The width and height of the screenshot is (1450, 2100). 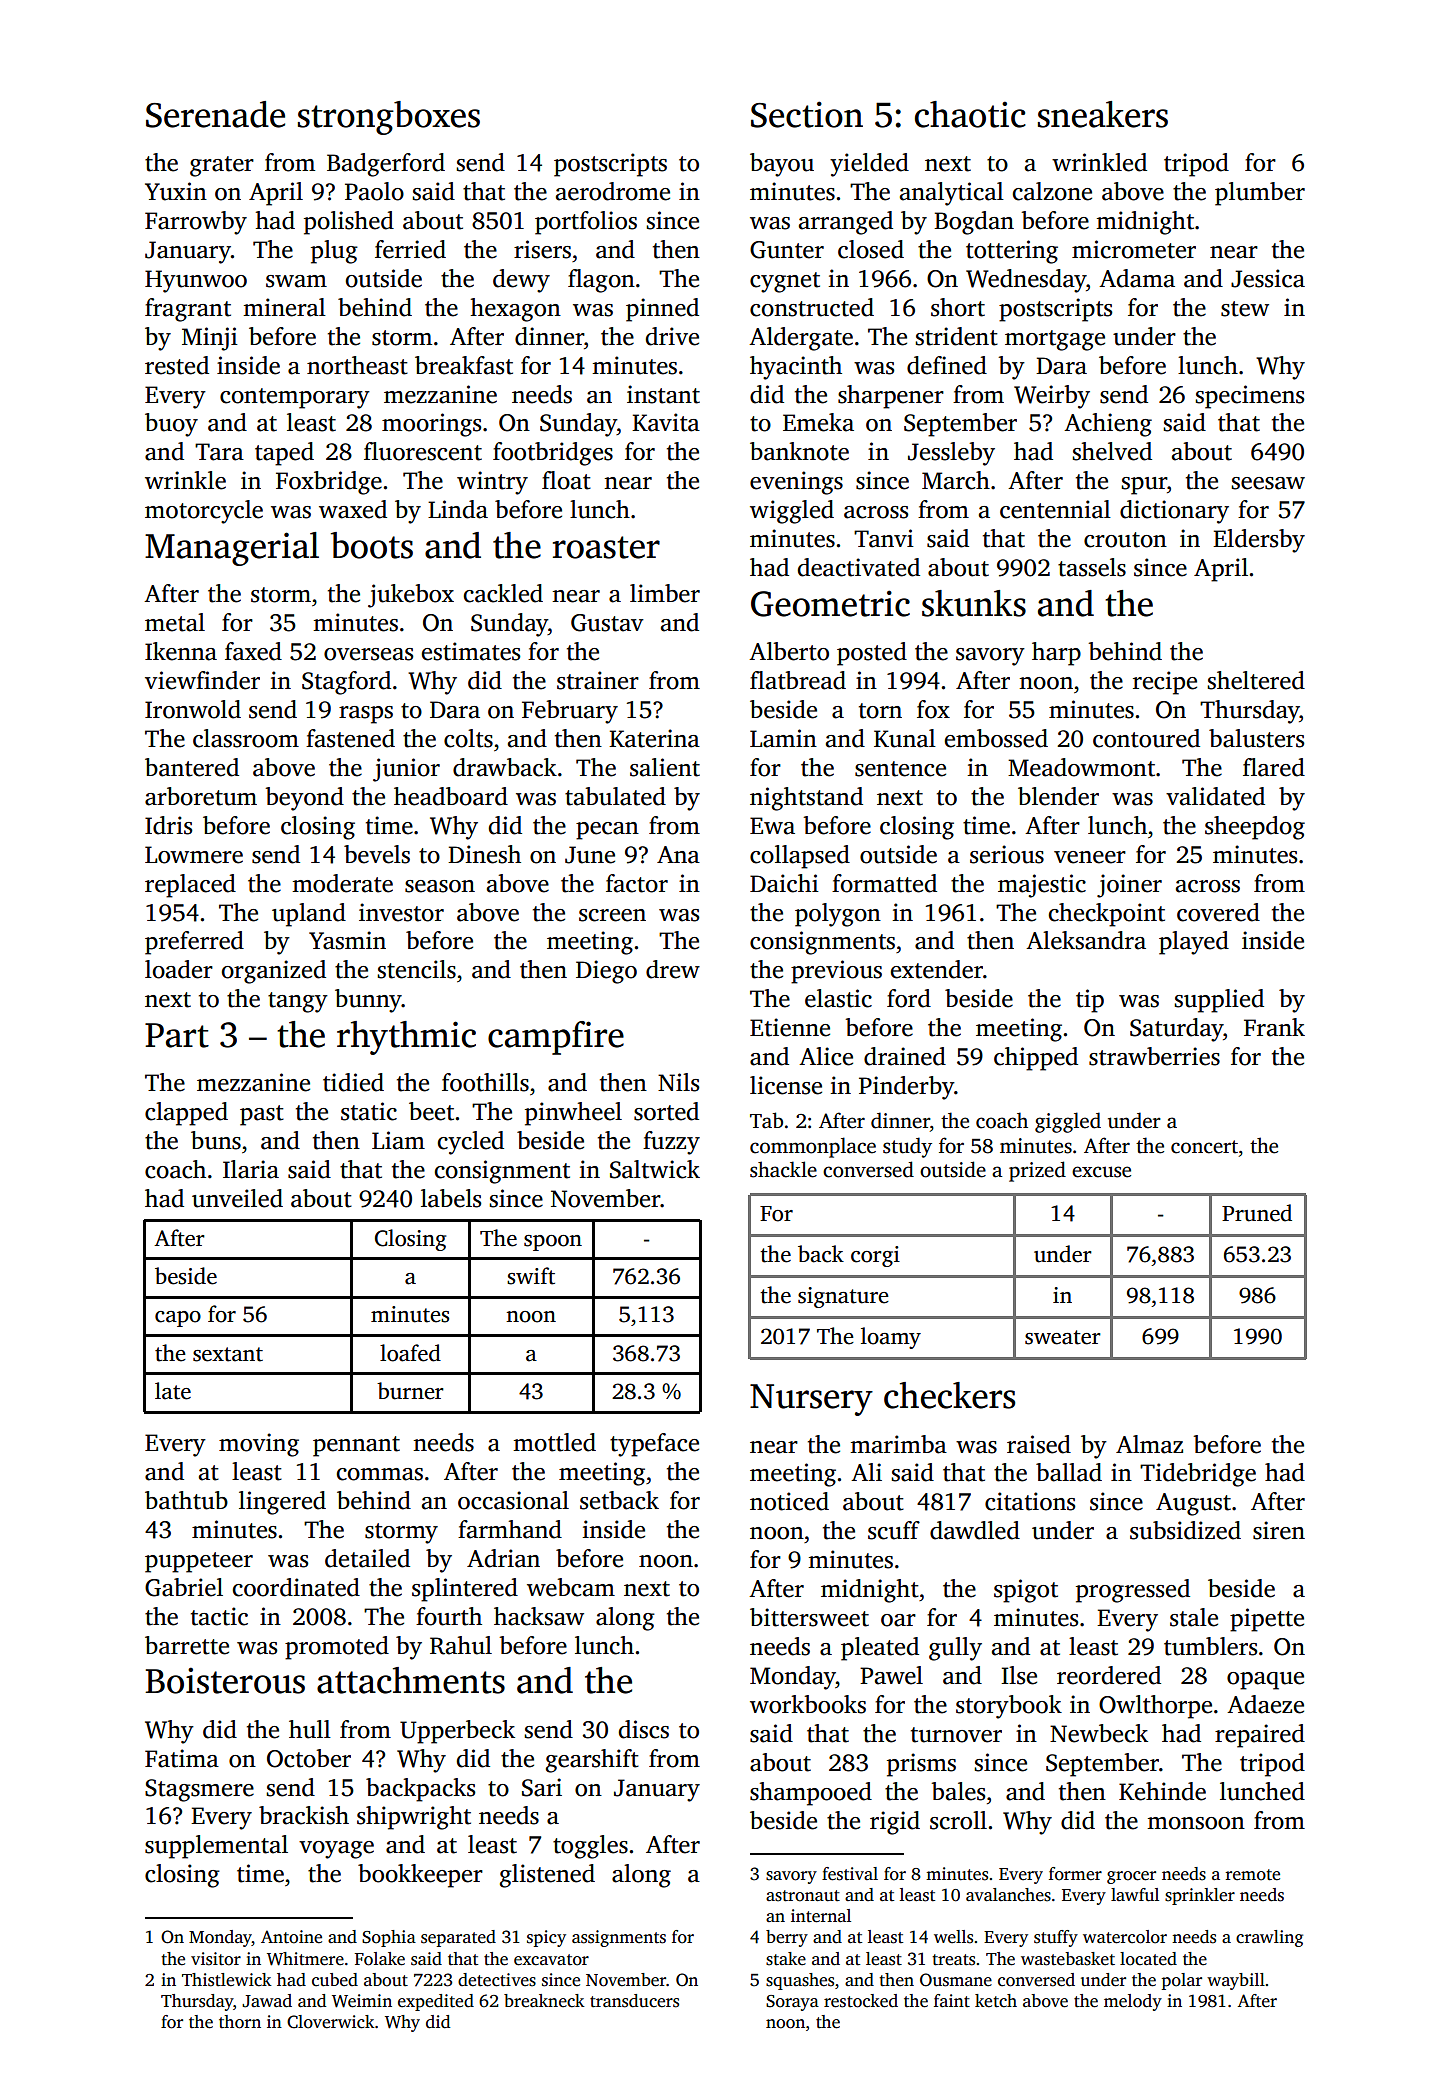 What do you see at coordinates (178, 1319) in the screenshot?
I see `capo` at bounding box center [178, 1319].
